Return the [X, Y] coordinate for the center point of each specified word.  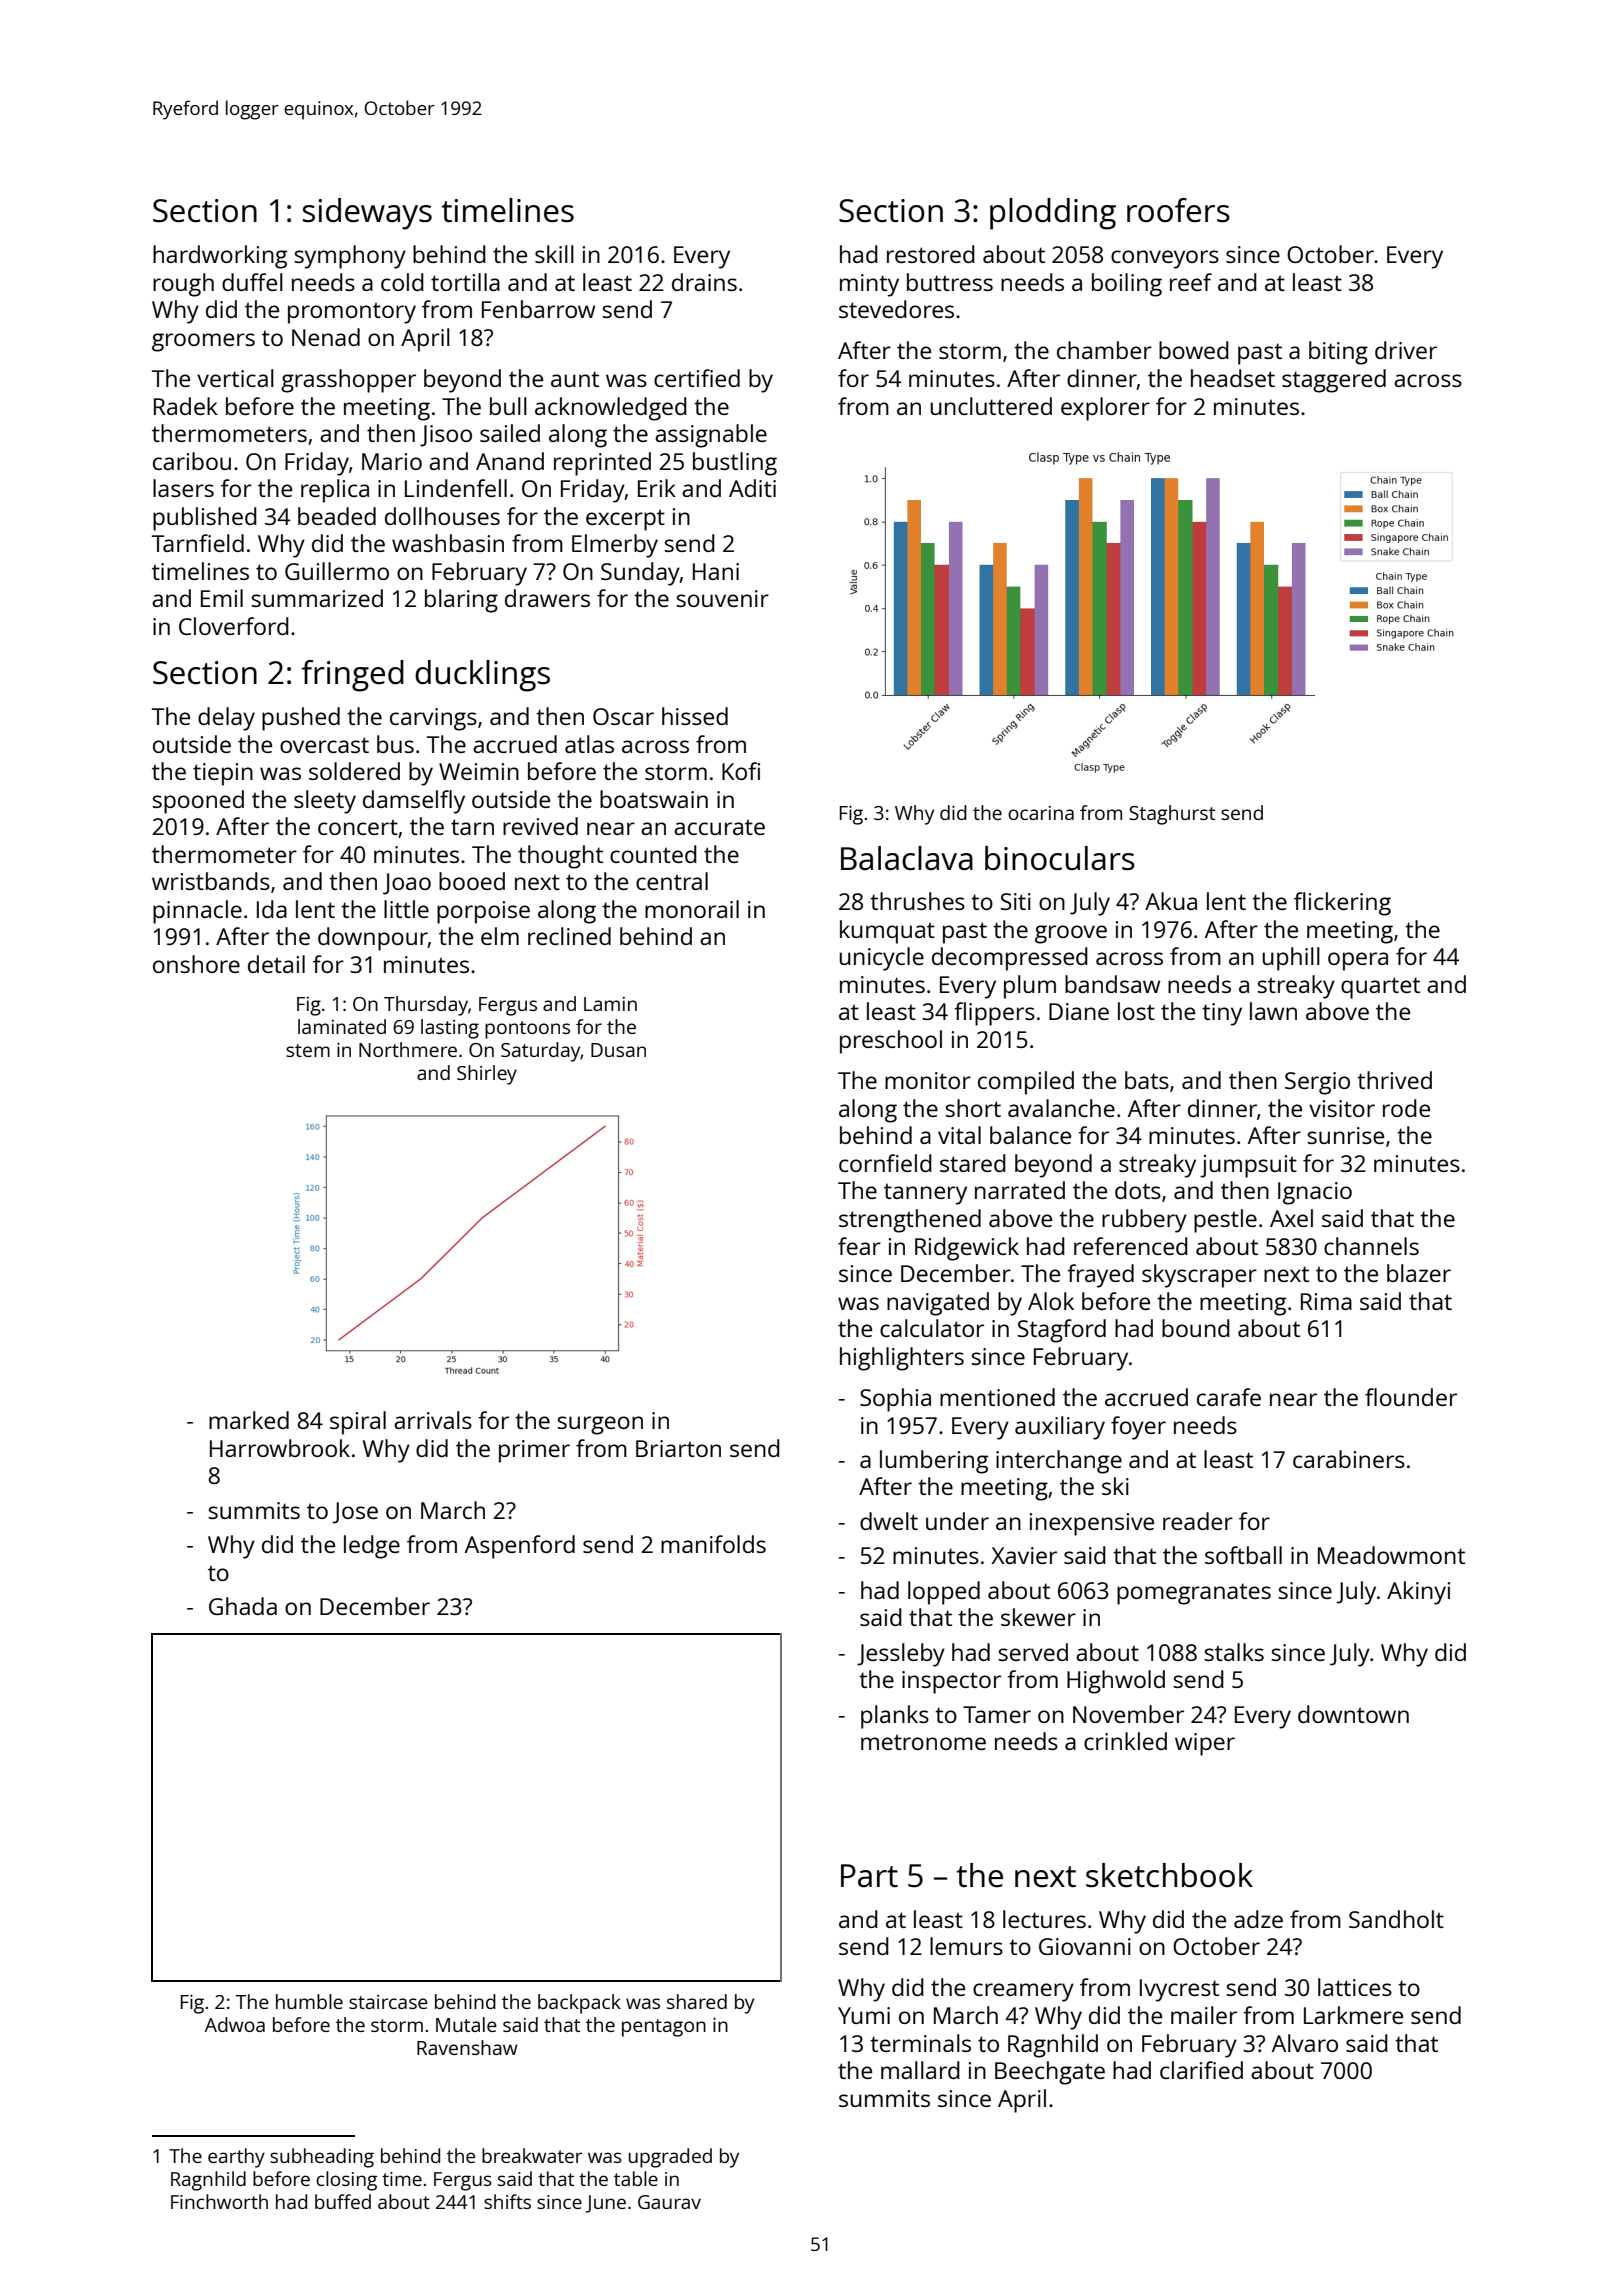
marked [249, 1420]
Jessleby [901, 1655]
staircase [388, 2002]
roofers [1178, 210]
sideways [367, 214]
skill [554, 254]
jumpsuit [1248, 1166]
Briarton [678, 1448]
